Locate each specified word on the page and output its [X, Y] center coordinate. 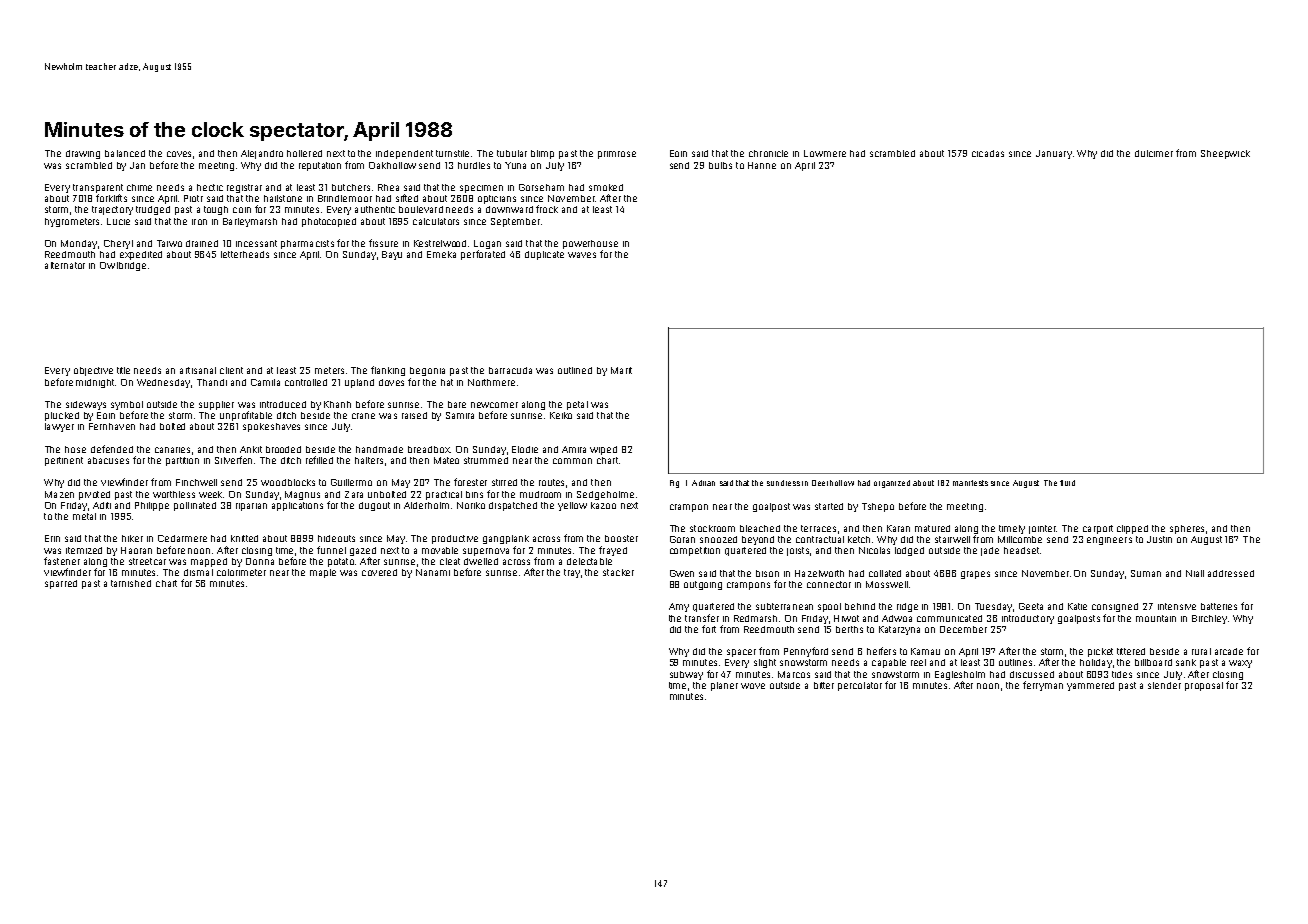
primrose [617, 155]
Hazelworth [819, 573]
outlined [575, 370]
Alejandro [262, 154]
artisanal [198, 370]
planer [724, 686]
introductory [1028, 619]
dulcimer [1154, 153]
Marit [621, 370]
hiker [132, 538]
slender [1164, 685]
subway [686, 675]
